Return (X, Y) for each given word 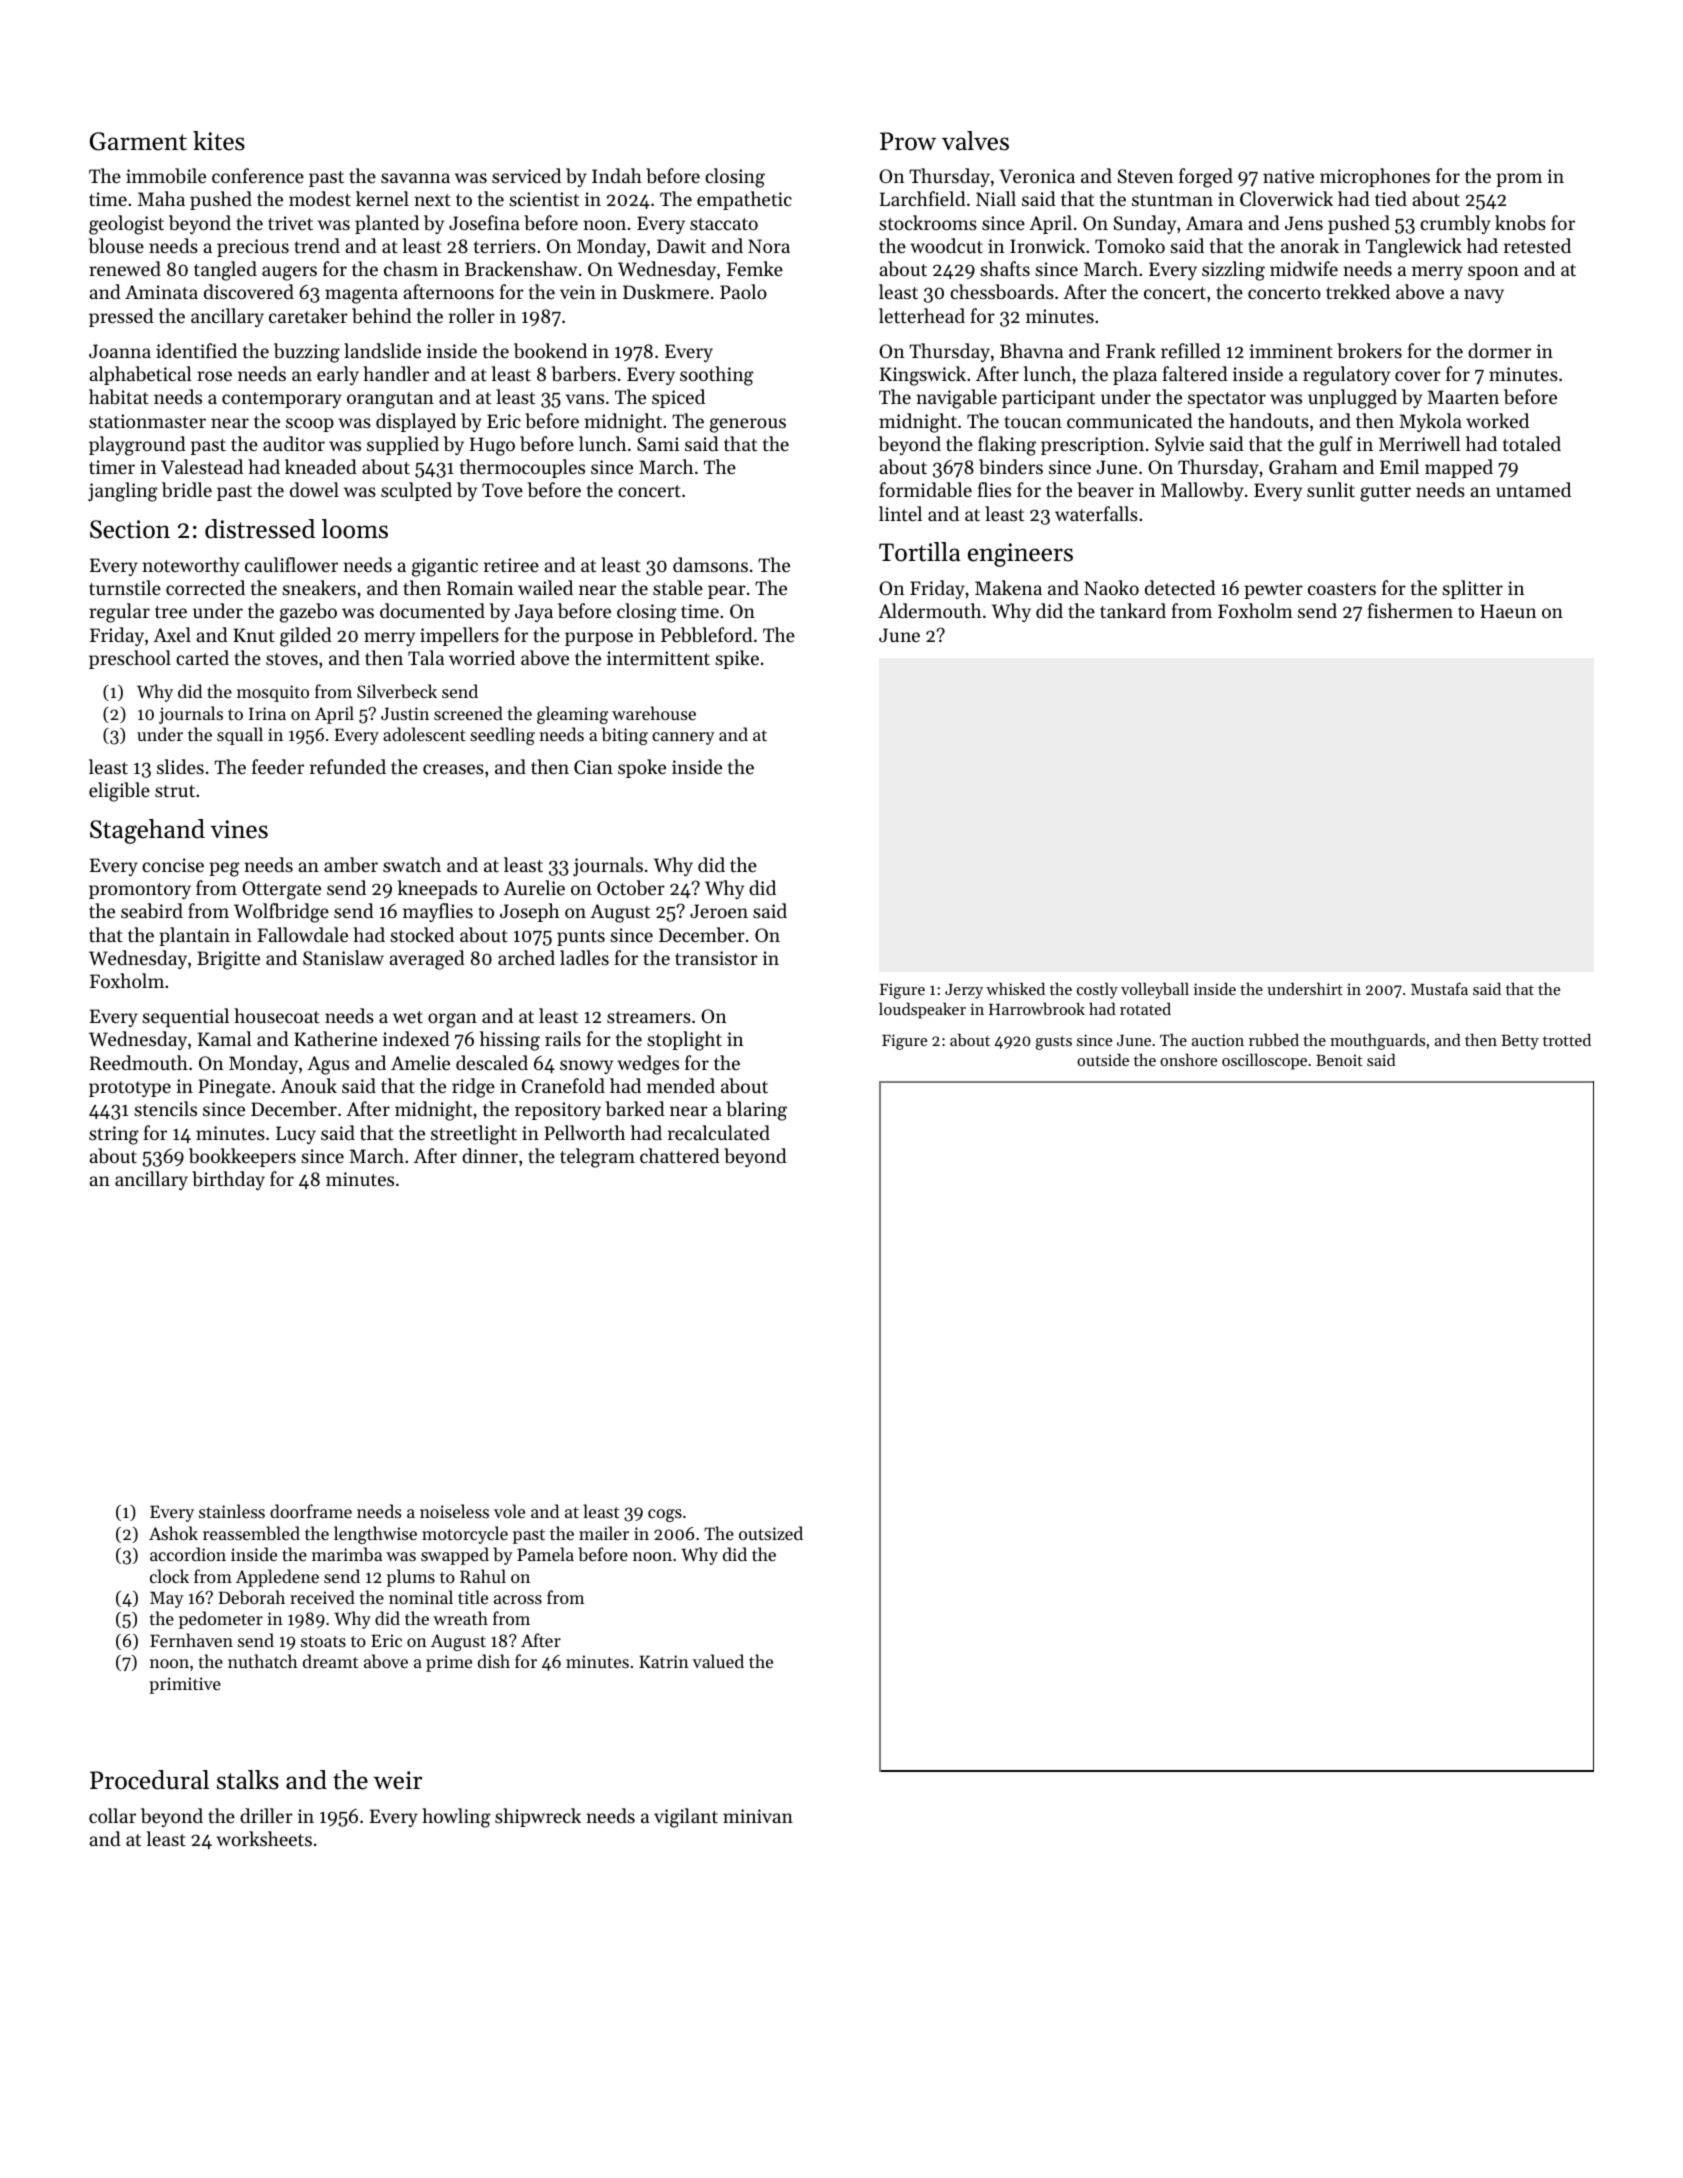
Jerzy (964, 991)
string (114, 1135)
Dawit (681, 246)
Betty (1520, 1042)
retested (1537, 245)
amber (351, 865)
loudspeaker (922, 1010)
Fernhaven (191, 1640)
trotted (1567, 1039)
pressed (121, 317)
